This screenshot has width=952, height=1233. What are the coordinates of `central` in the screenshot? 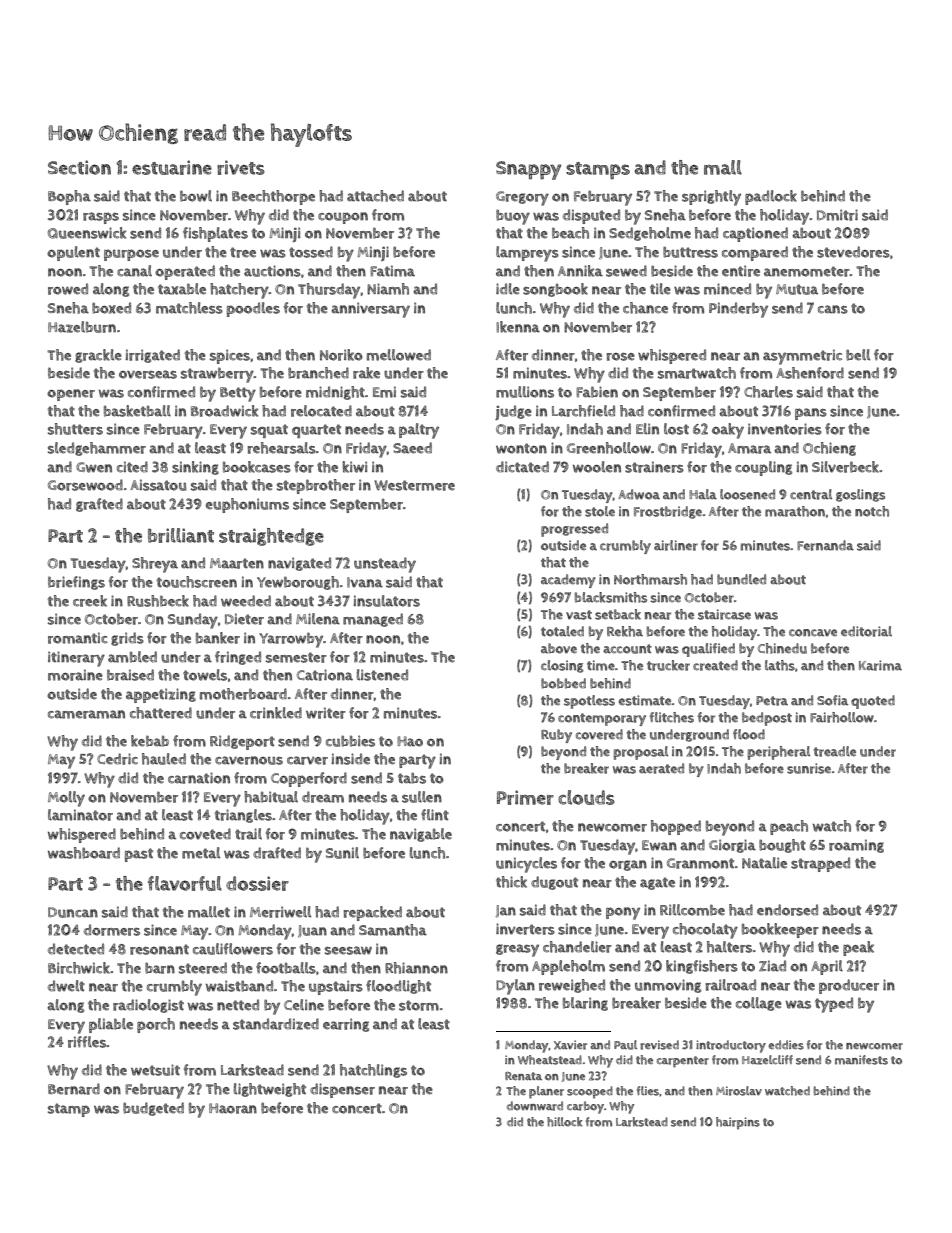 It's located at (811, 494).
